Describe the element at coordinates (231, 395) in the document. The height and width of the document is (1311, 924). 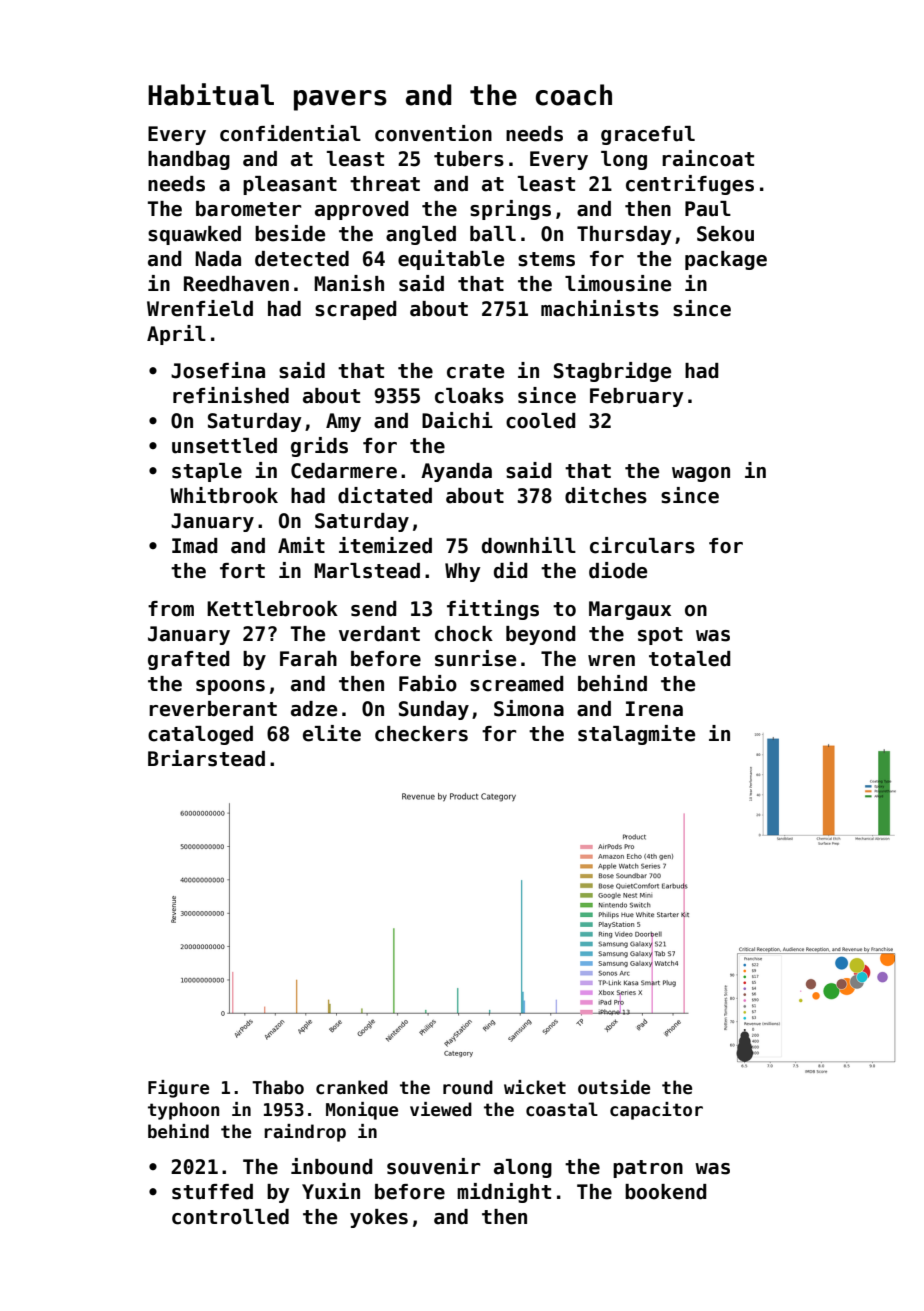
I see `refinished` at that location.
